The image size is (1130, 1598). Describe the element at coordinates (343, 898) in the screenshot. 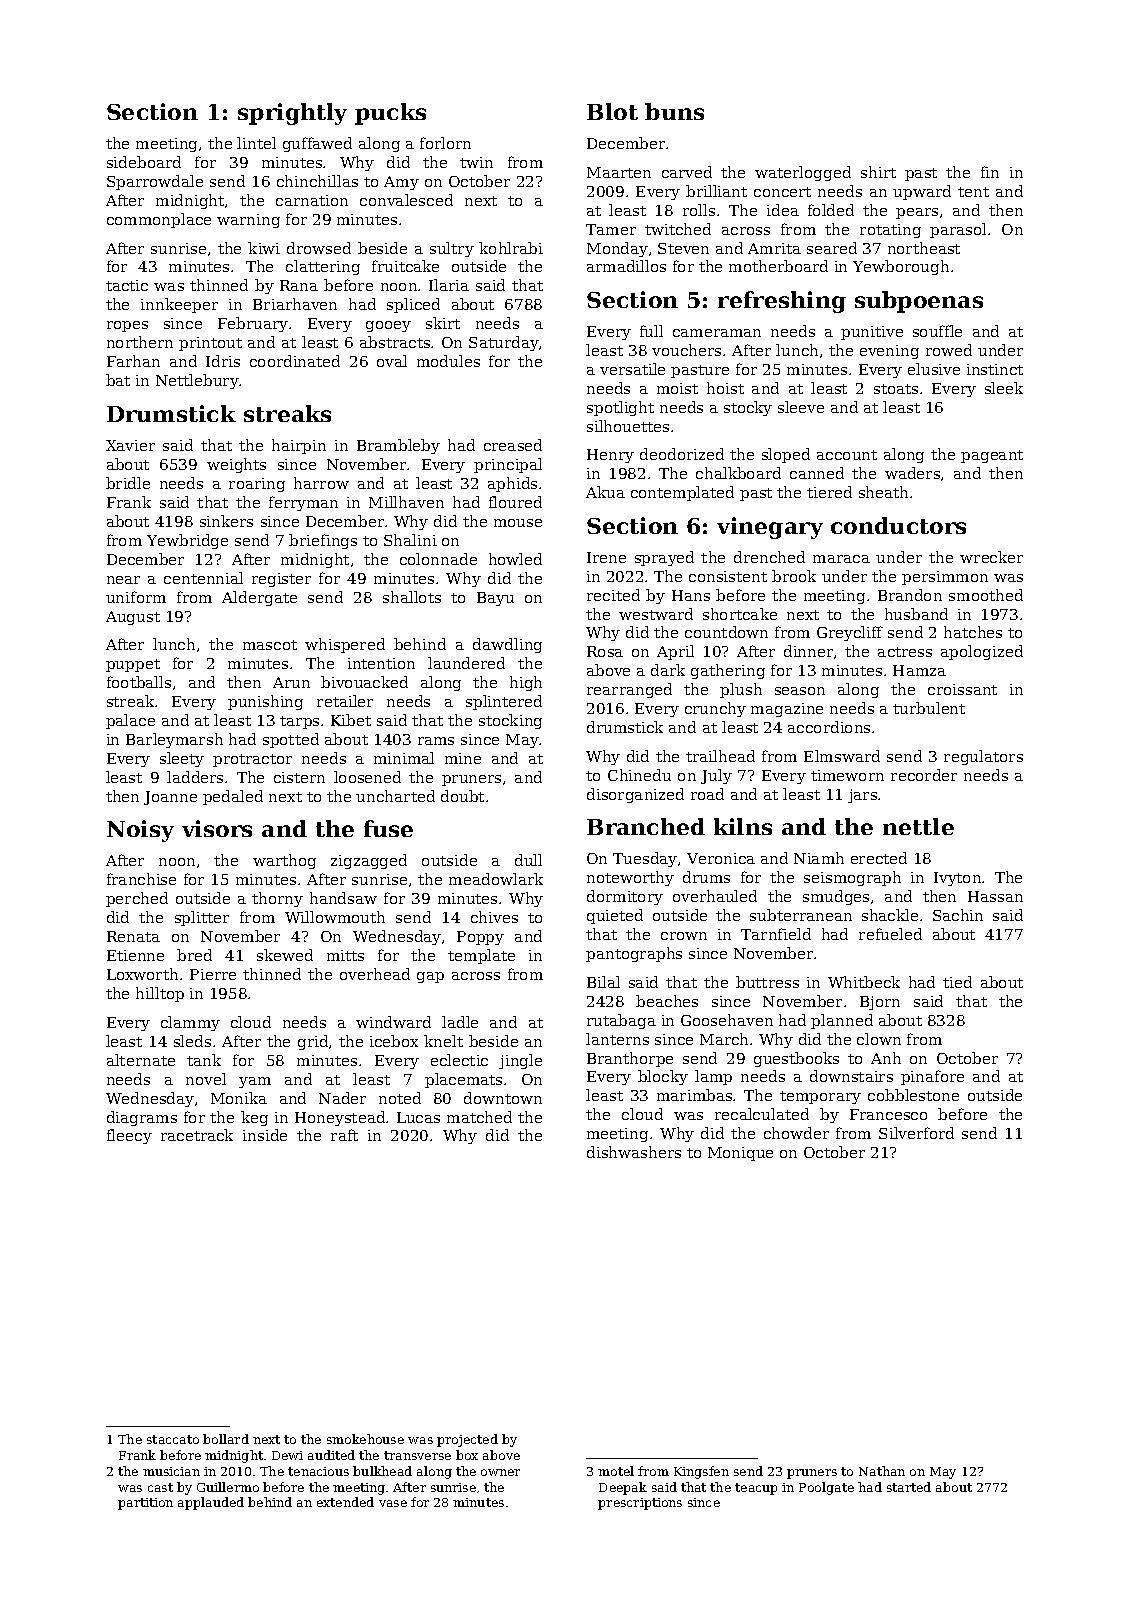

I see `handsaw` at that location.
